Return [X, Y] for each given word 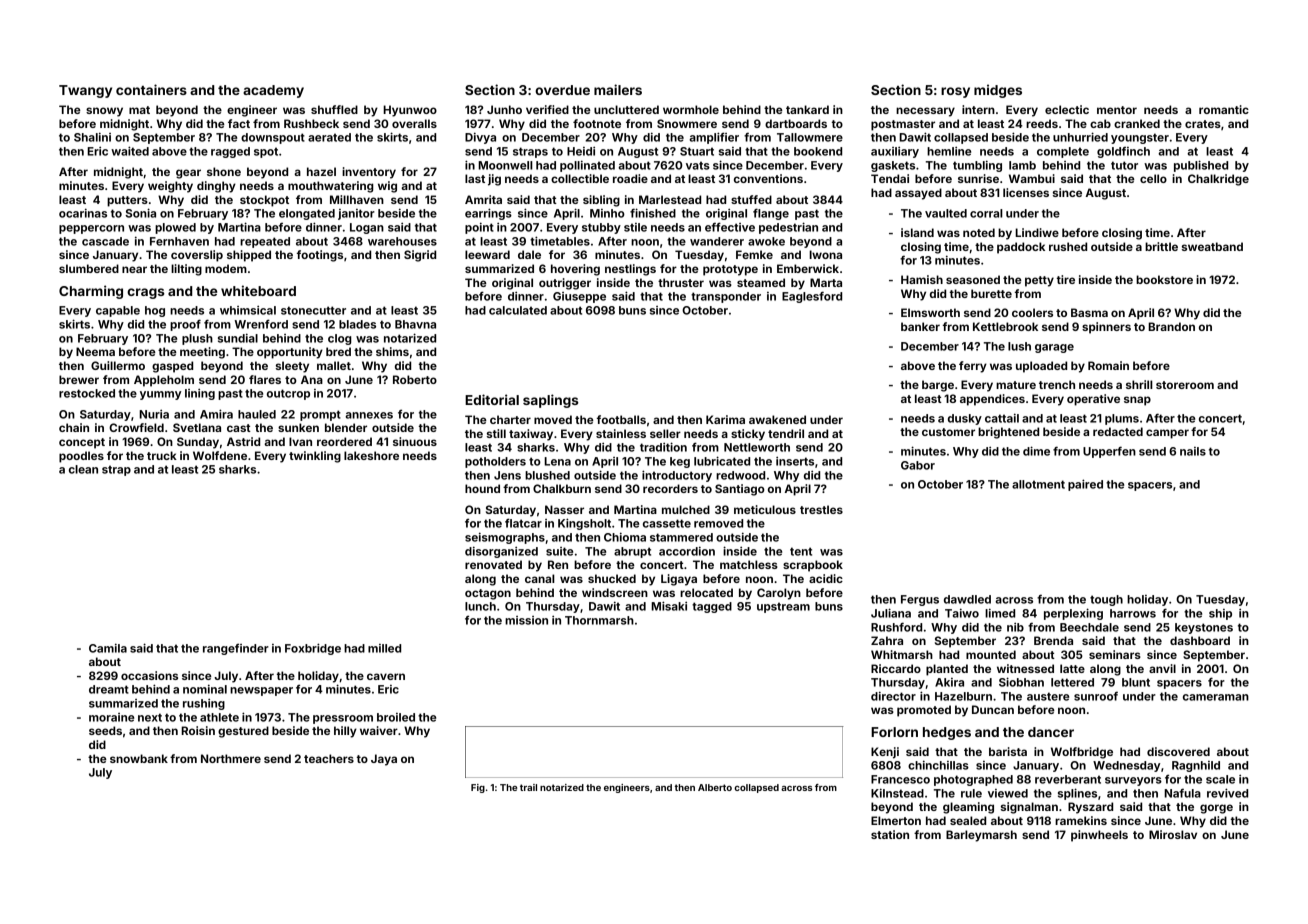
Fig [478, 788]
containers [151, 89]
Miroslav [1173, 834]
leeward [487, 254]
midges [998, 91]
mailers [618, 89]
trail [528, 787]
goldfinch [1123, 152]
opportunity [290, 353]
